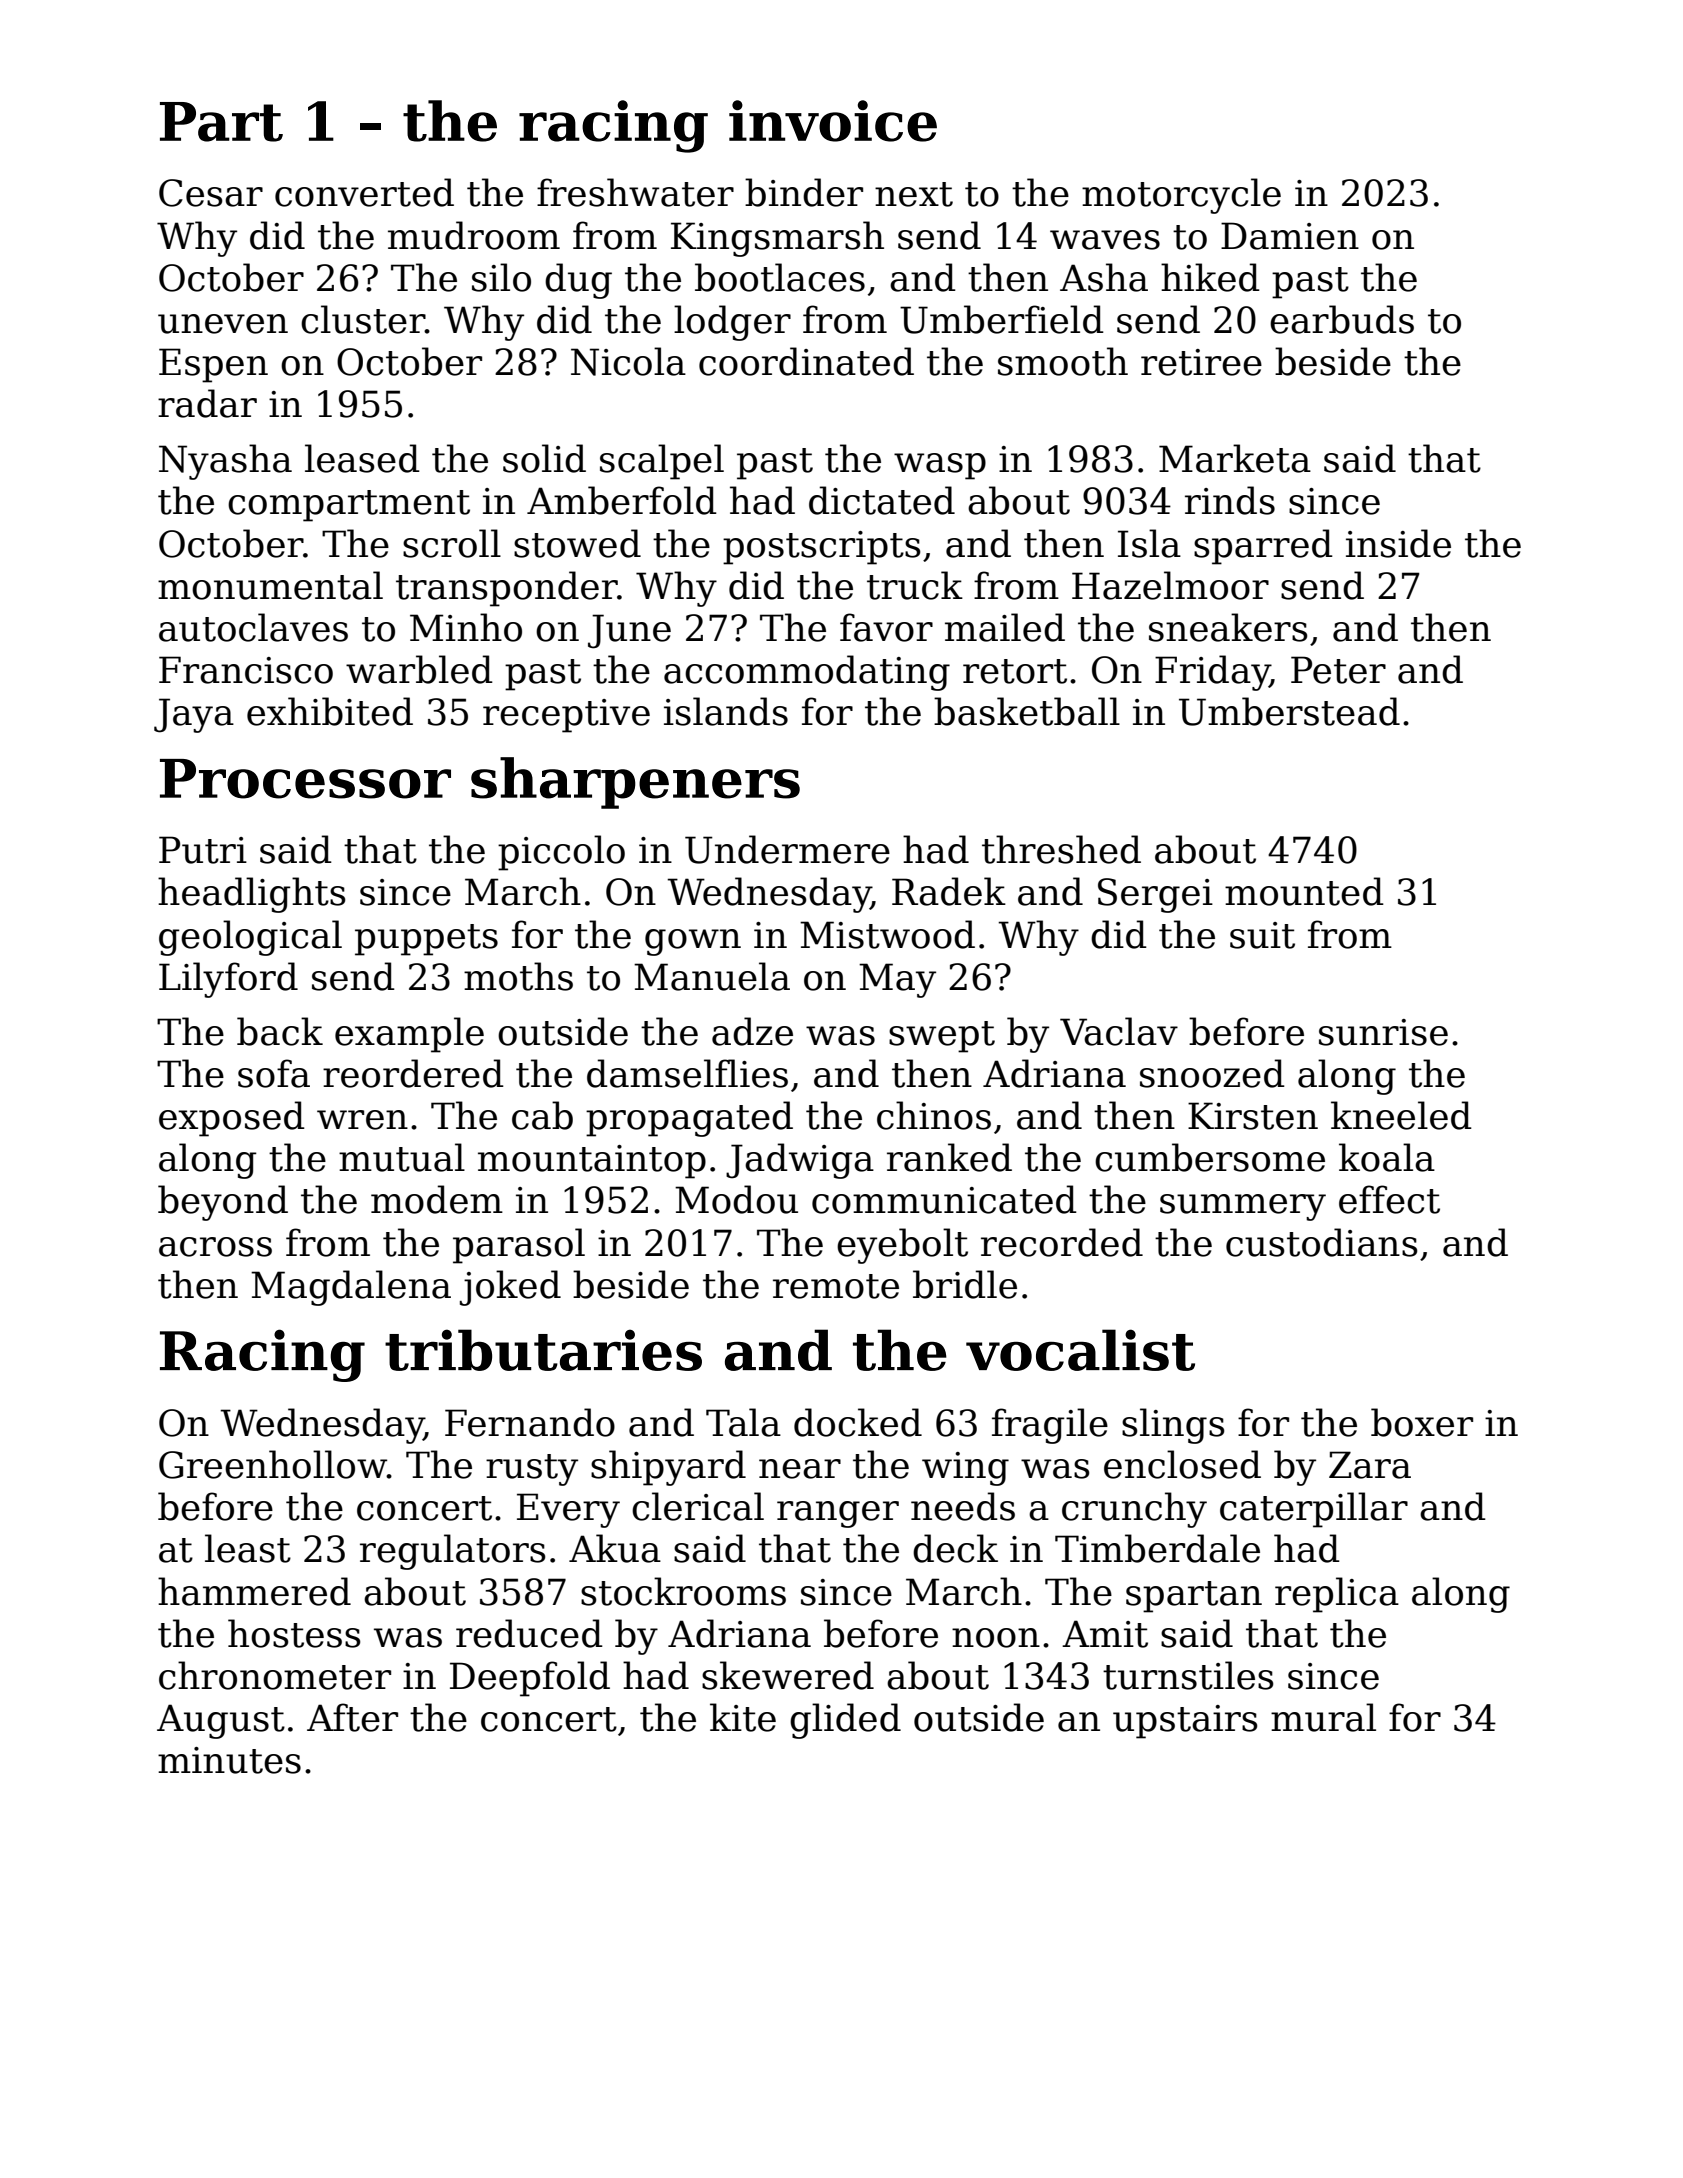  I want to click on coordinated, so click(806, 361).
